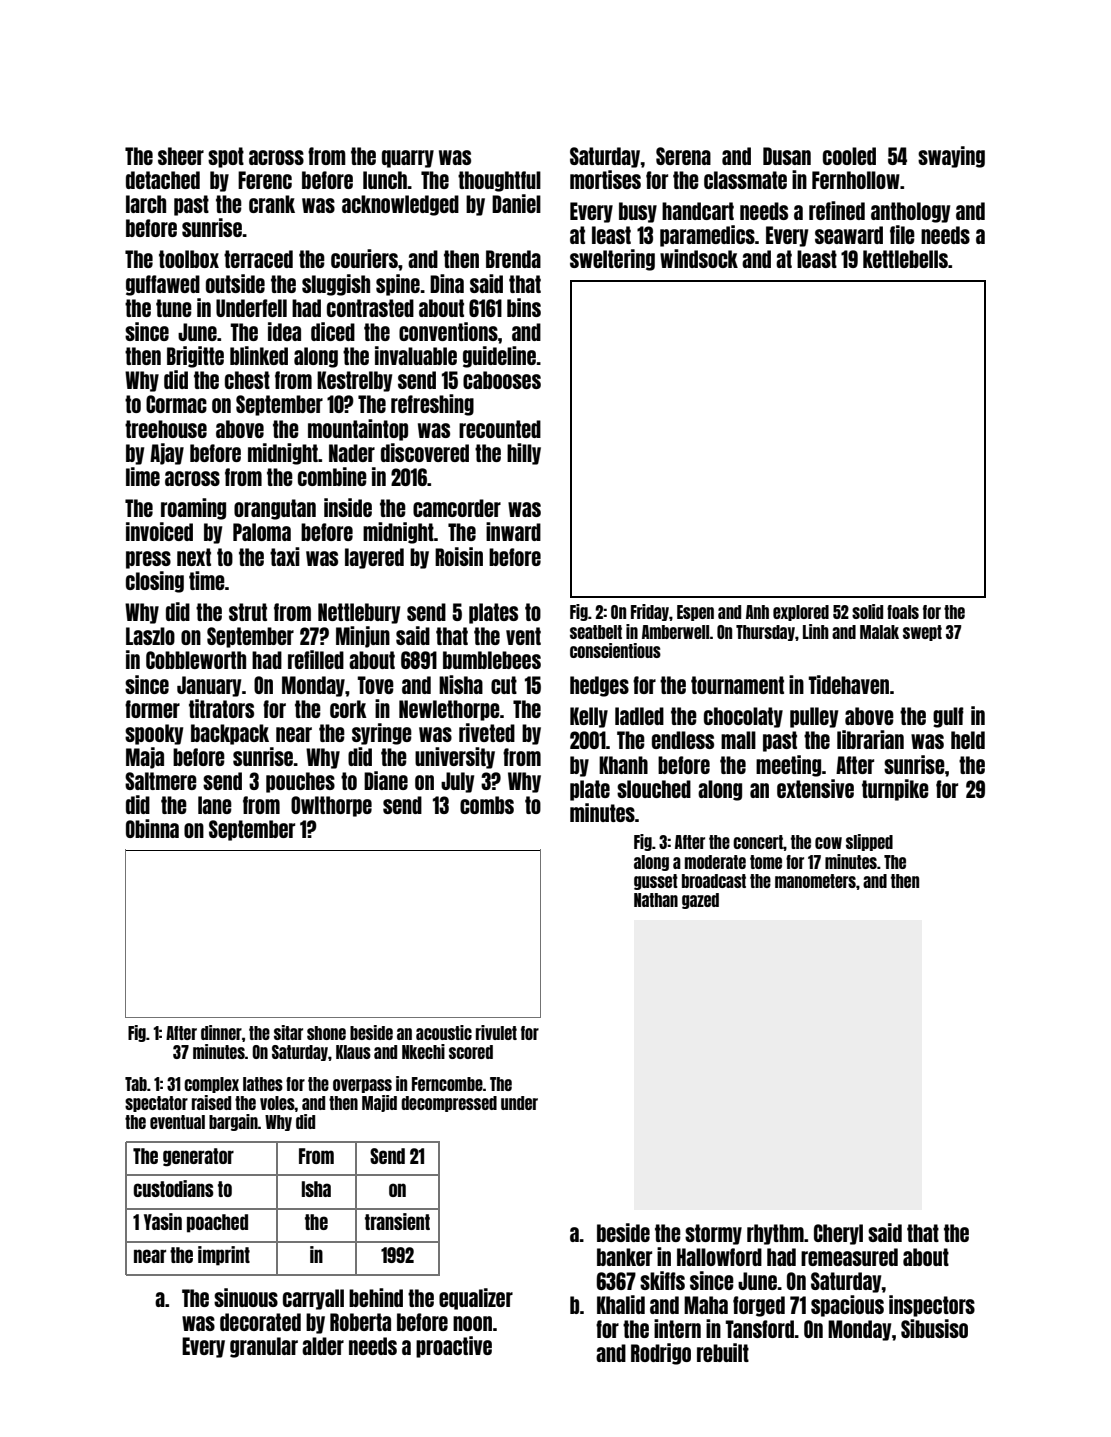 Image resolution: width=1111 pixels, height=1437 pixels. What do you see at coordinates (152, 709) in the page?
I see `former` at bounding box center [152, 709].
